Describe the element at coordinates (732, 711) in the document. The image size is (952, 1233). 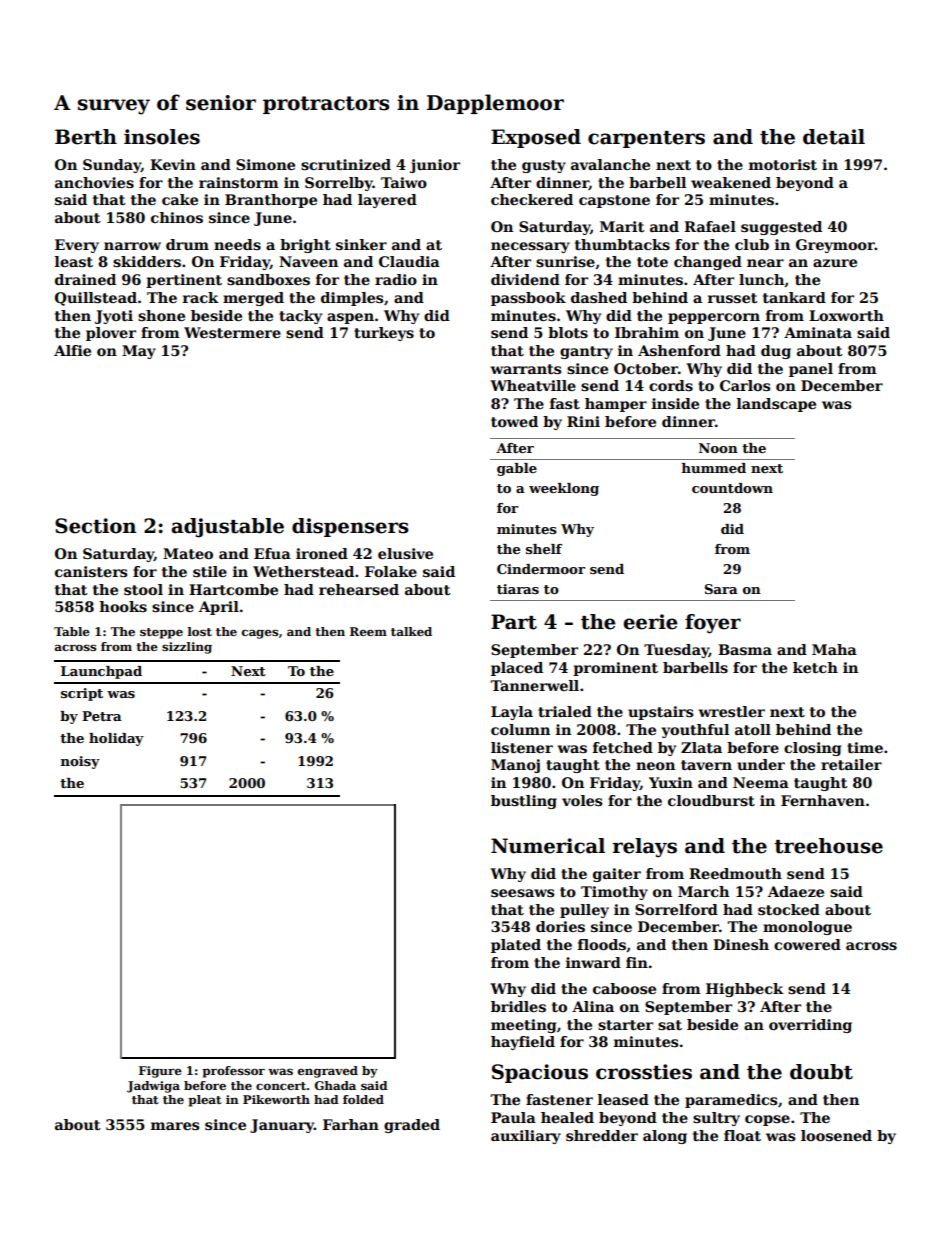
I see `wrestler` at that location.
